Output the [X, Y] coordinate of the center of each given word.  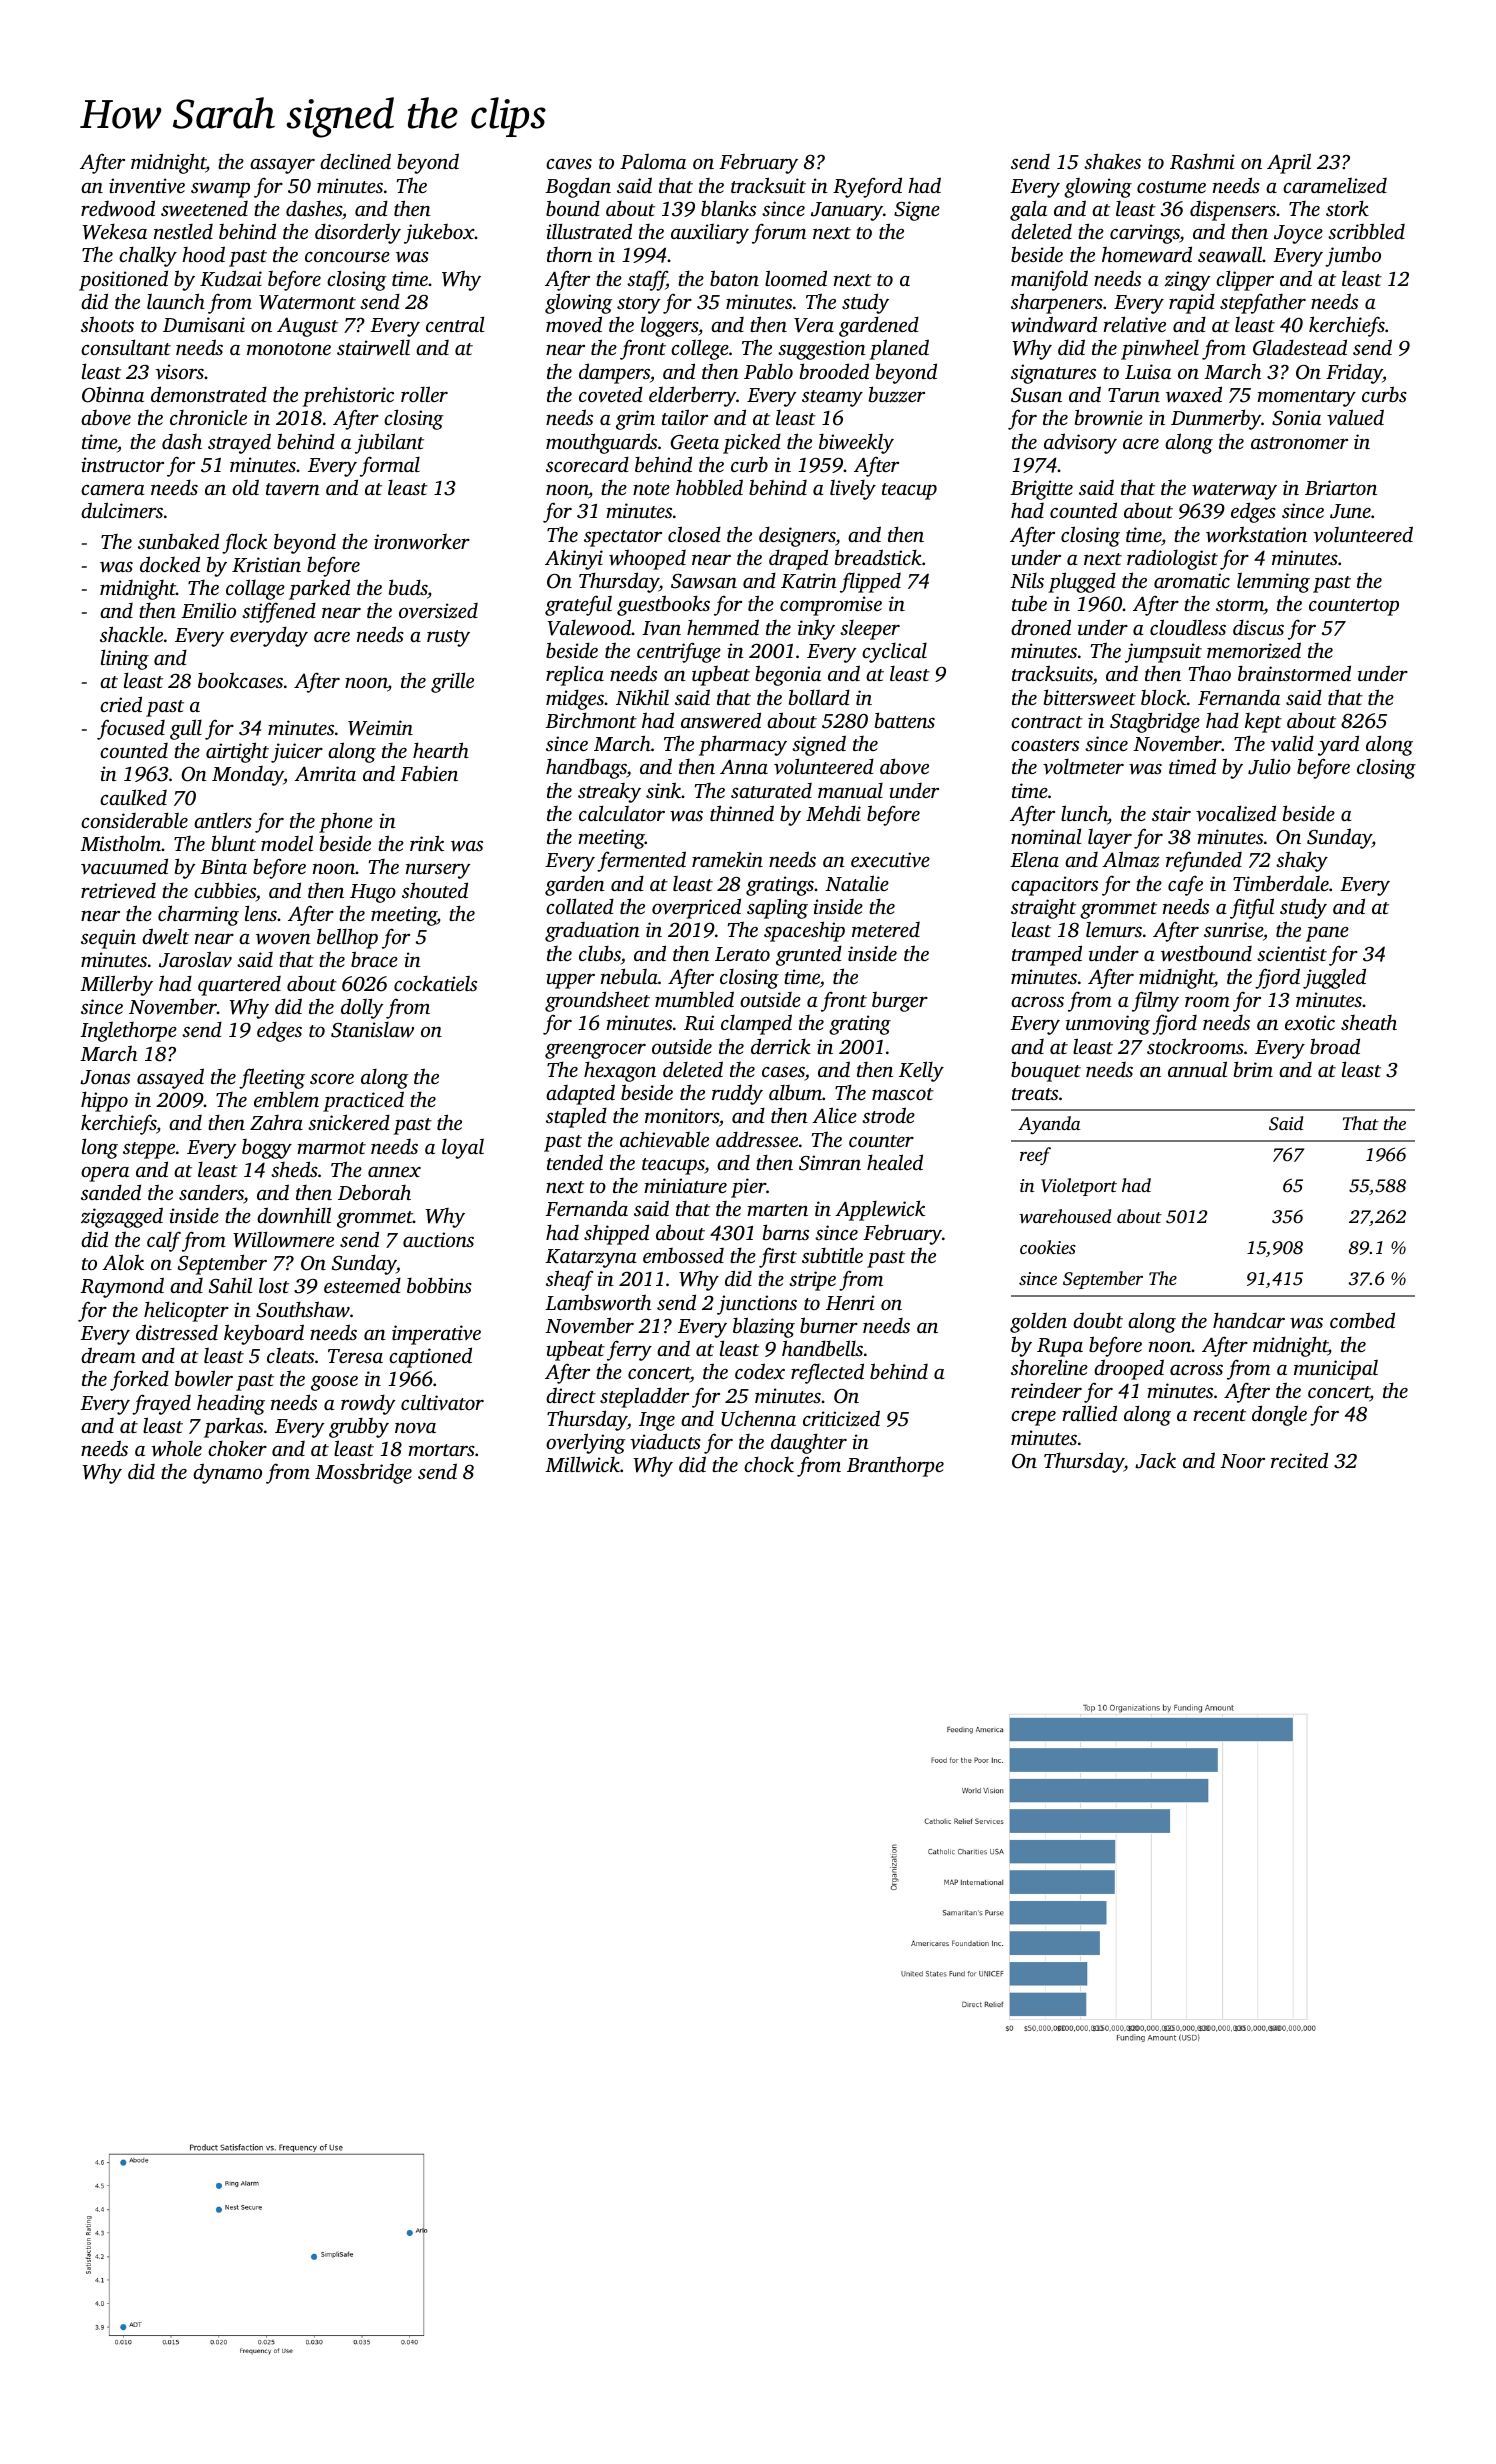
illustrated [589, 231]
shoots [107, 324]
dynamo [227, 1473]
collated [580, 906]
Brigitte [1041, 490]
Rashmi [1202, 161]
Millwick [582, 1464]
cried [121, 704]
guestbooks [663, 605]
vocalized [1236, 813]
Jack [1155, 1460]
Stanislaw [372, 1030]
